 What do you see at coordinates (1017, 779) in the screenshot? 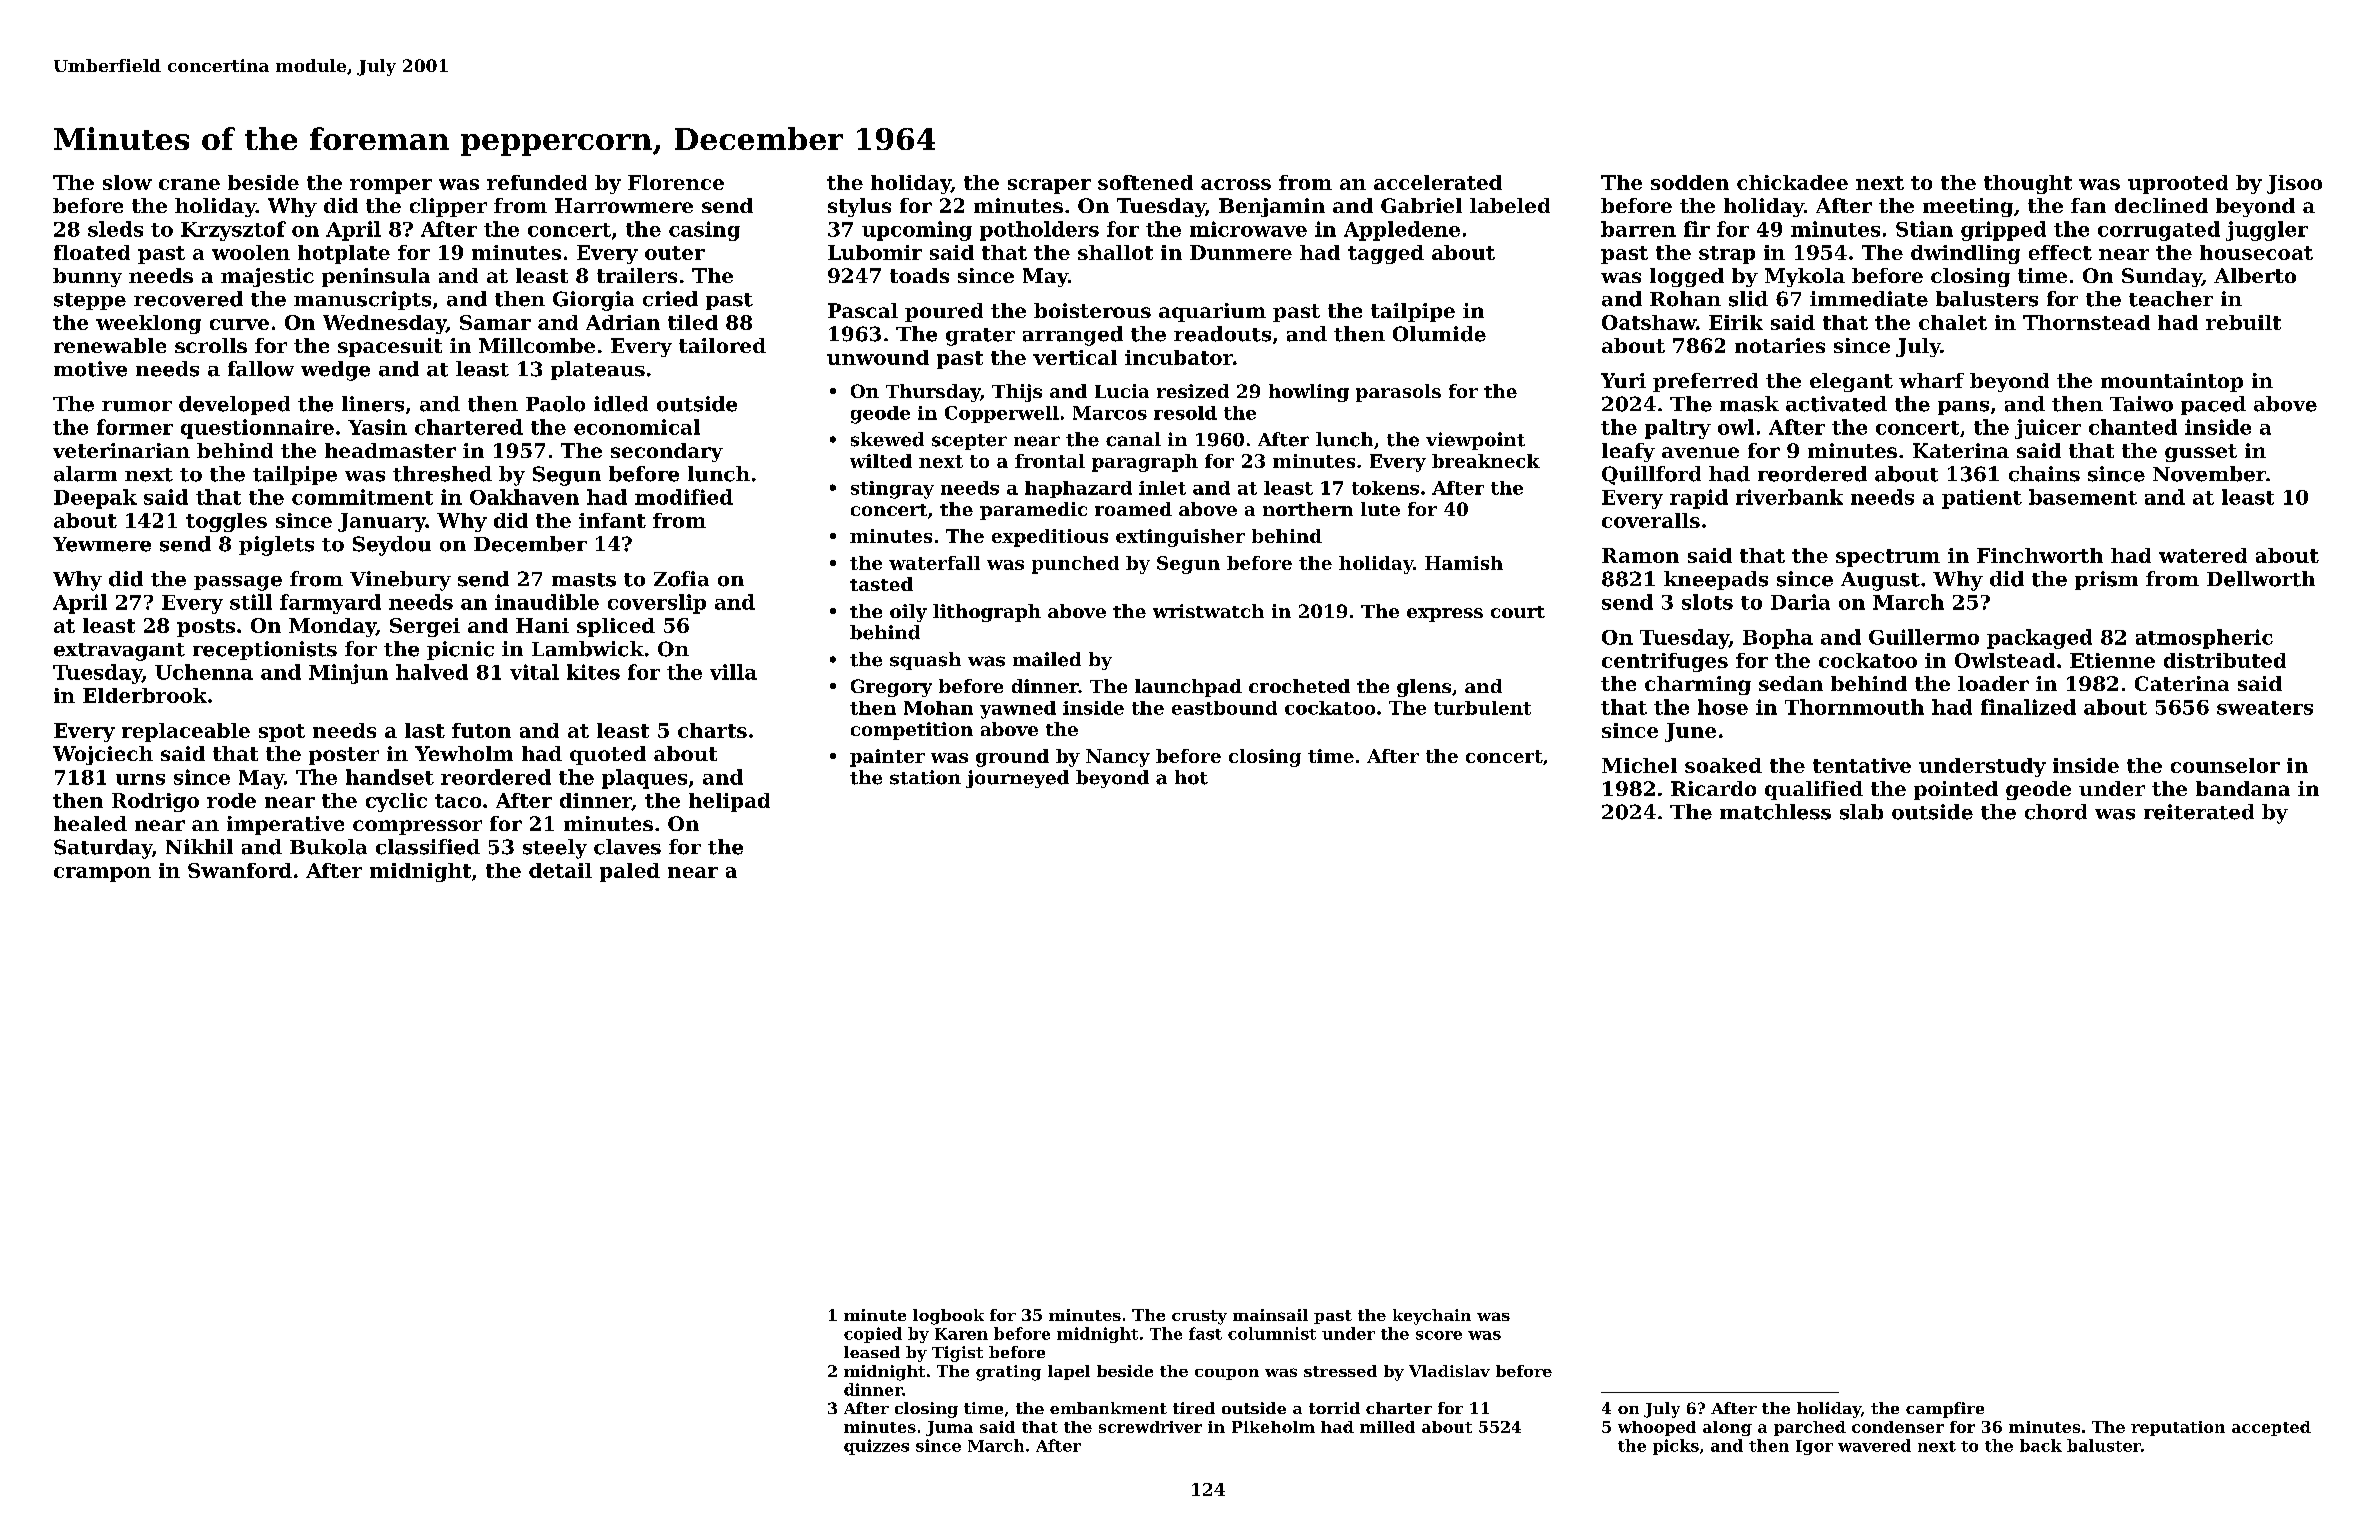
I see `journeyed` at bounding box center [1017, 779].
